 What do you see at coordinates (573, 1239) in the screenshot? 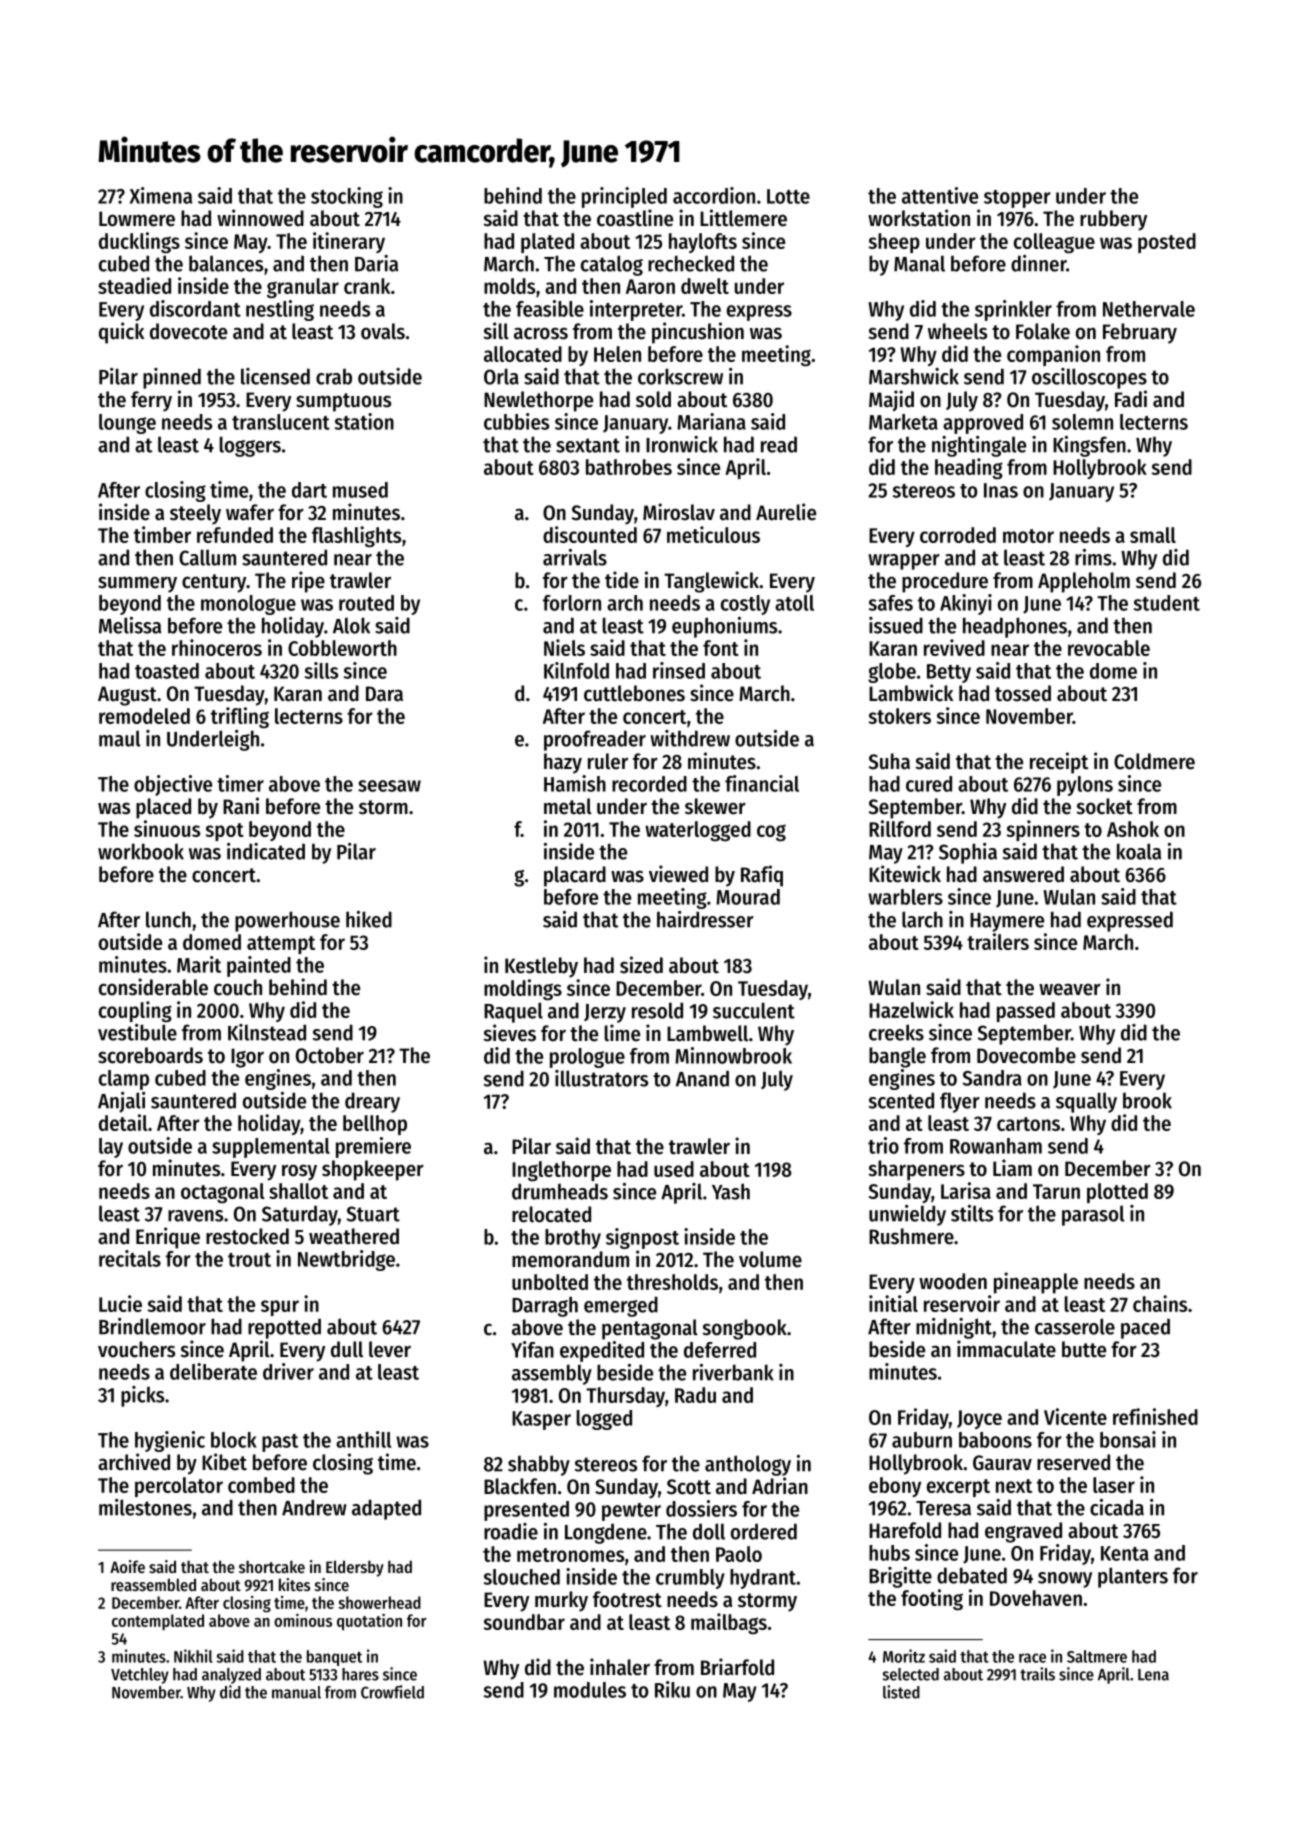
I see `brothy` at bounding box center [573, 1239].
